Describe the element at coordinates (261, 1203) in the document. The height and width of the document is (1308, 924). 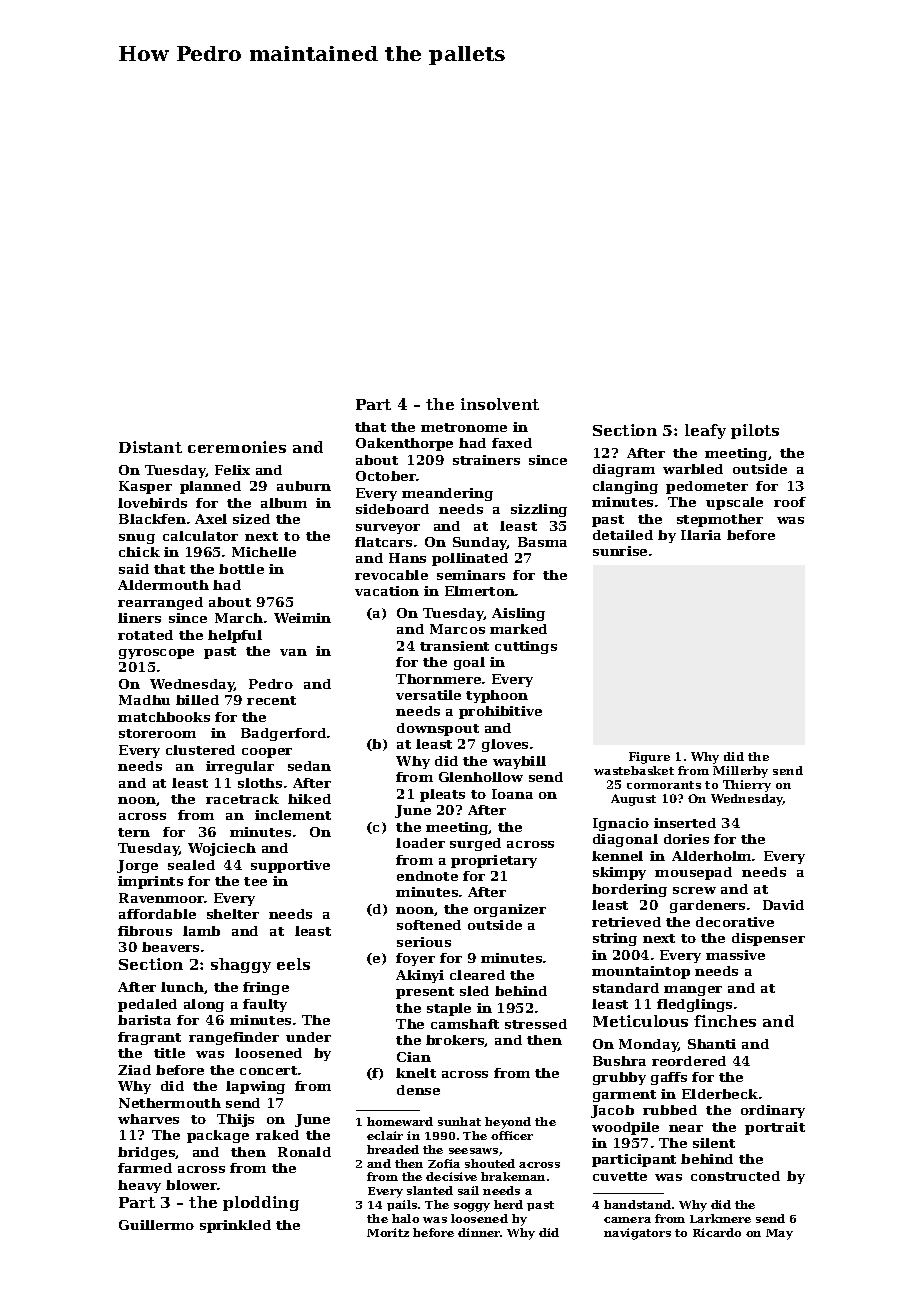
I see `plodding` at that location.
